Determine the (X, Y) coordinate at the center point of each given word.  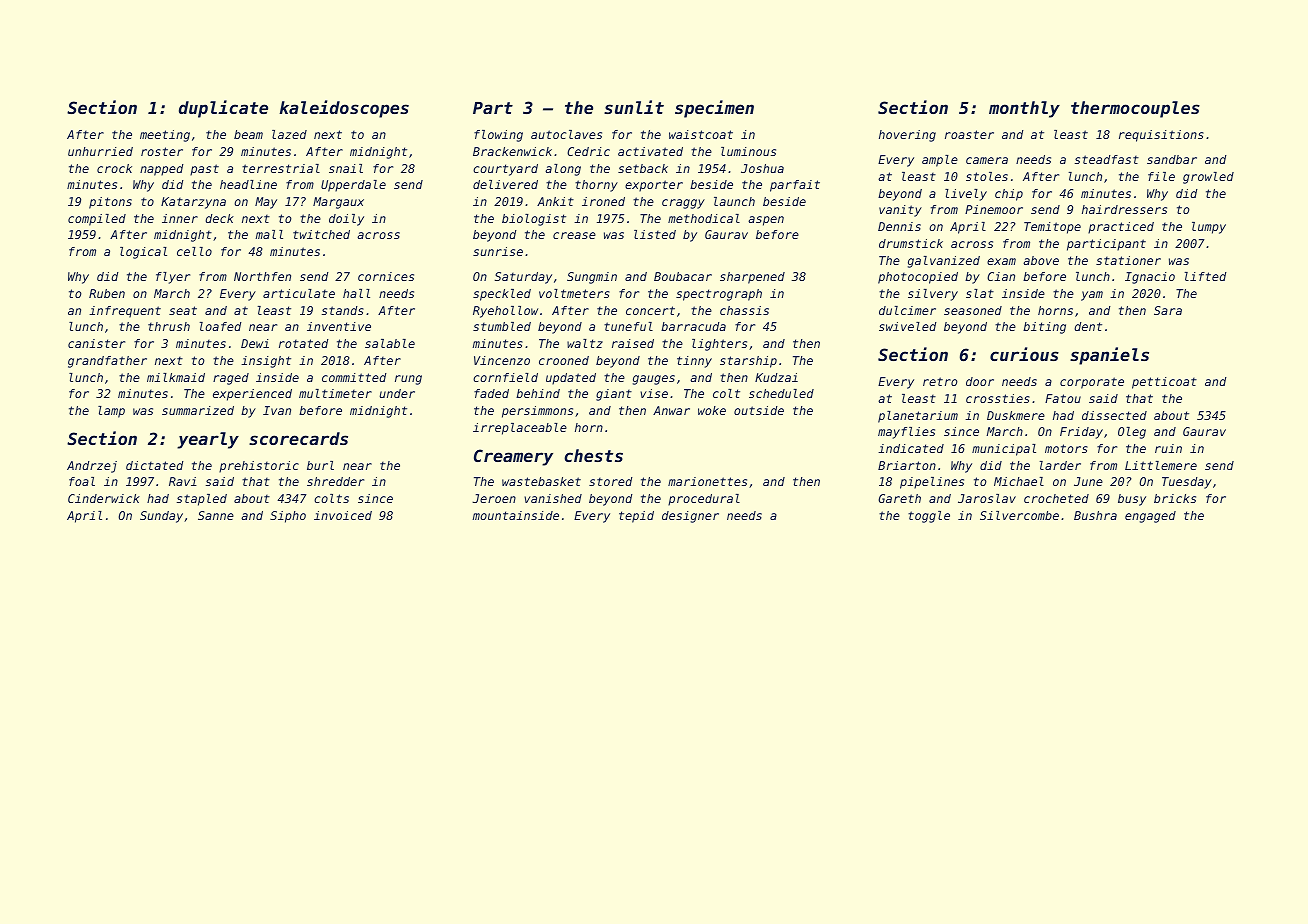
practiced (1121, 228)
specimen (714, 109)
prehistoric (259, 467)
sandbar (1172, 159)
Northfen (262, 276)
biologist (534, 220)
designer (690, 517)
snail (346, 168)
